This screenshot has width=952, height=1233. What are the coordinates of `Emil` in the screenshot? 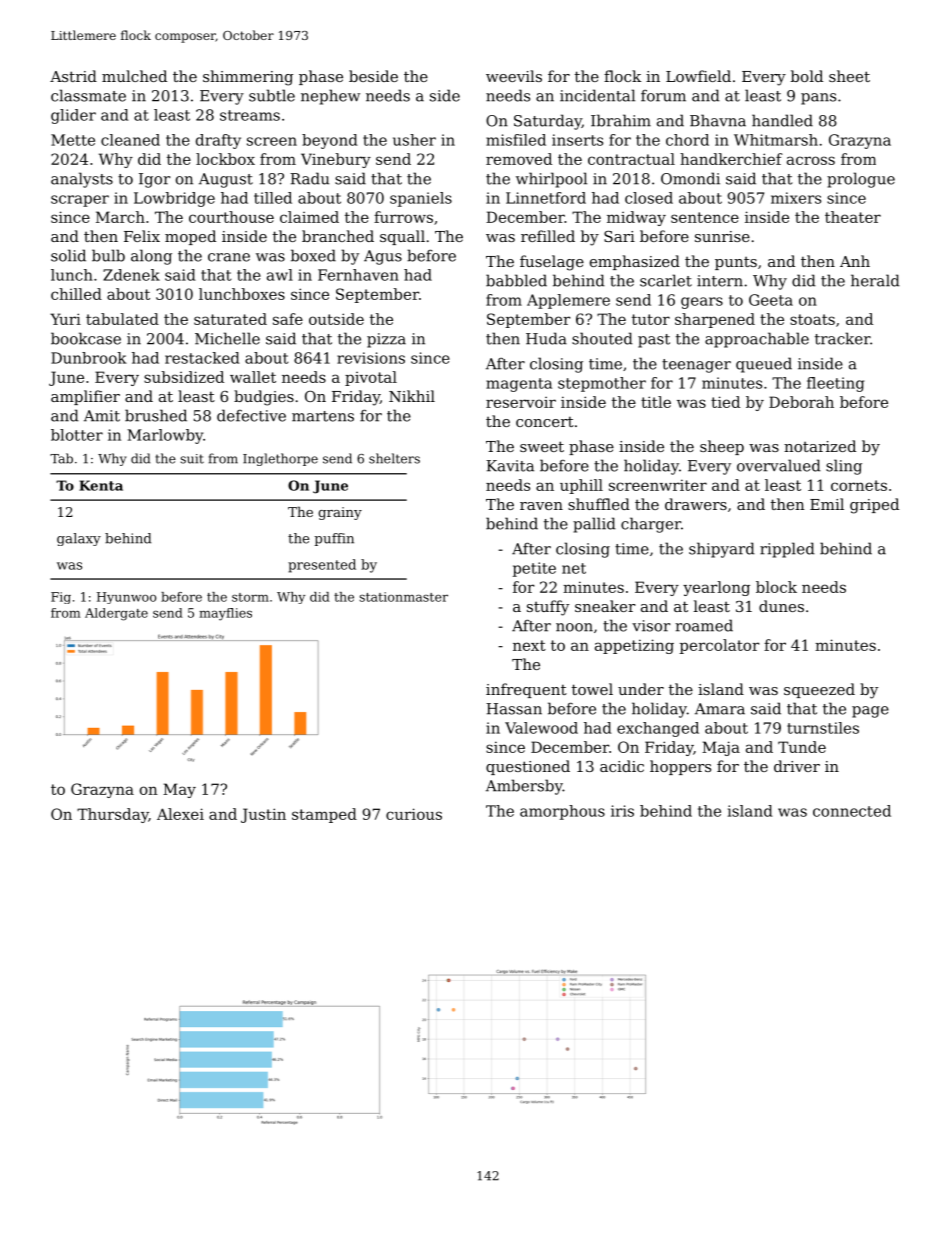 It's located at (827, 504).
